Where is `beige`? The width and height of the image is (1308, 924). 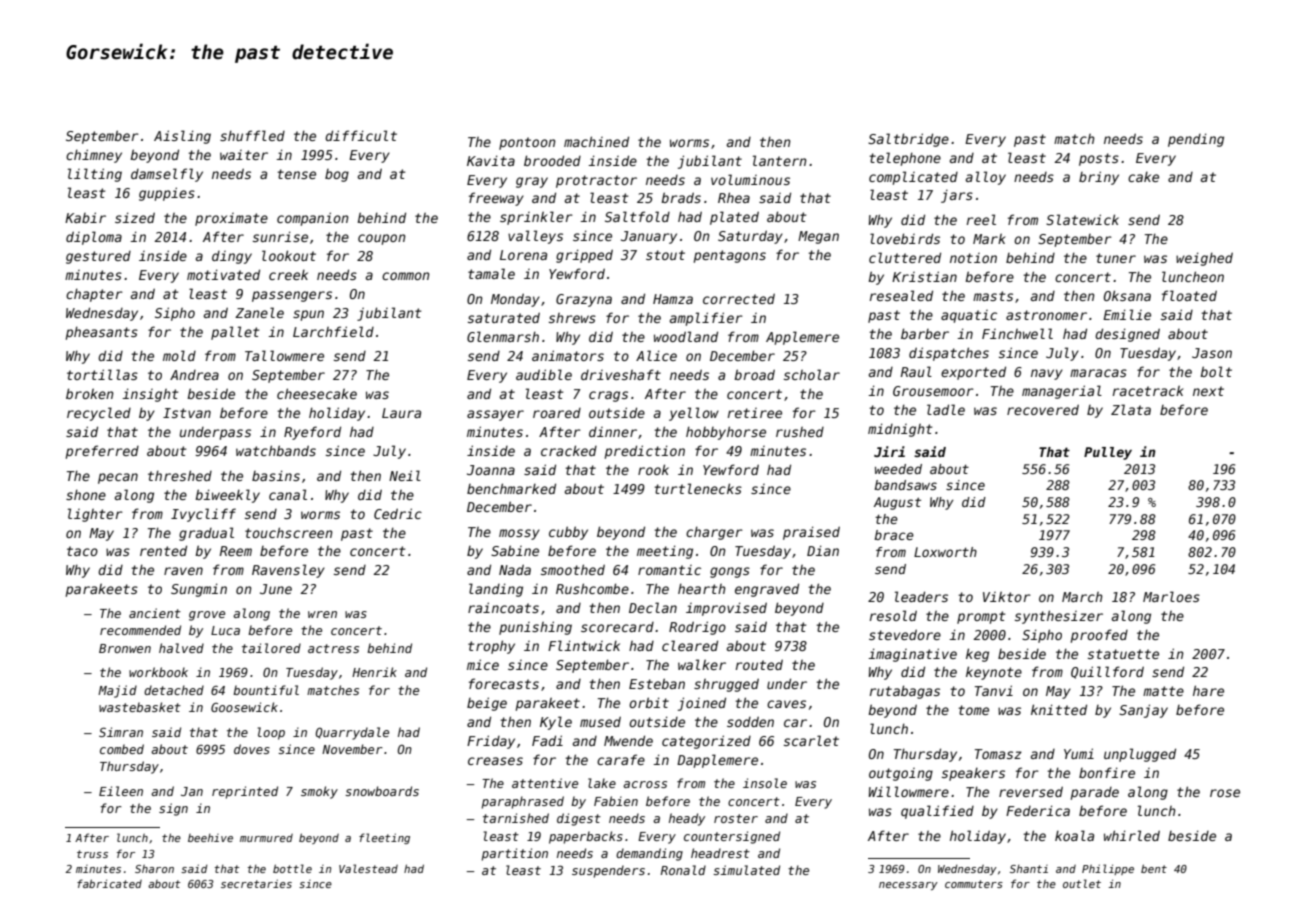
beige is located at coordinates (487, 704).
